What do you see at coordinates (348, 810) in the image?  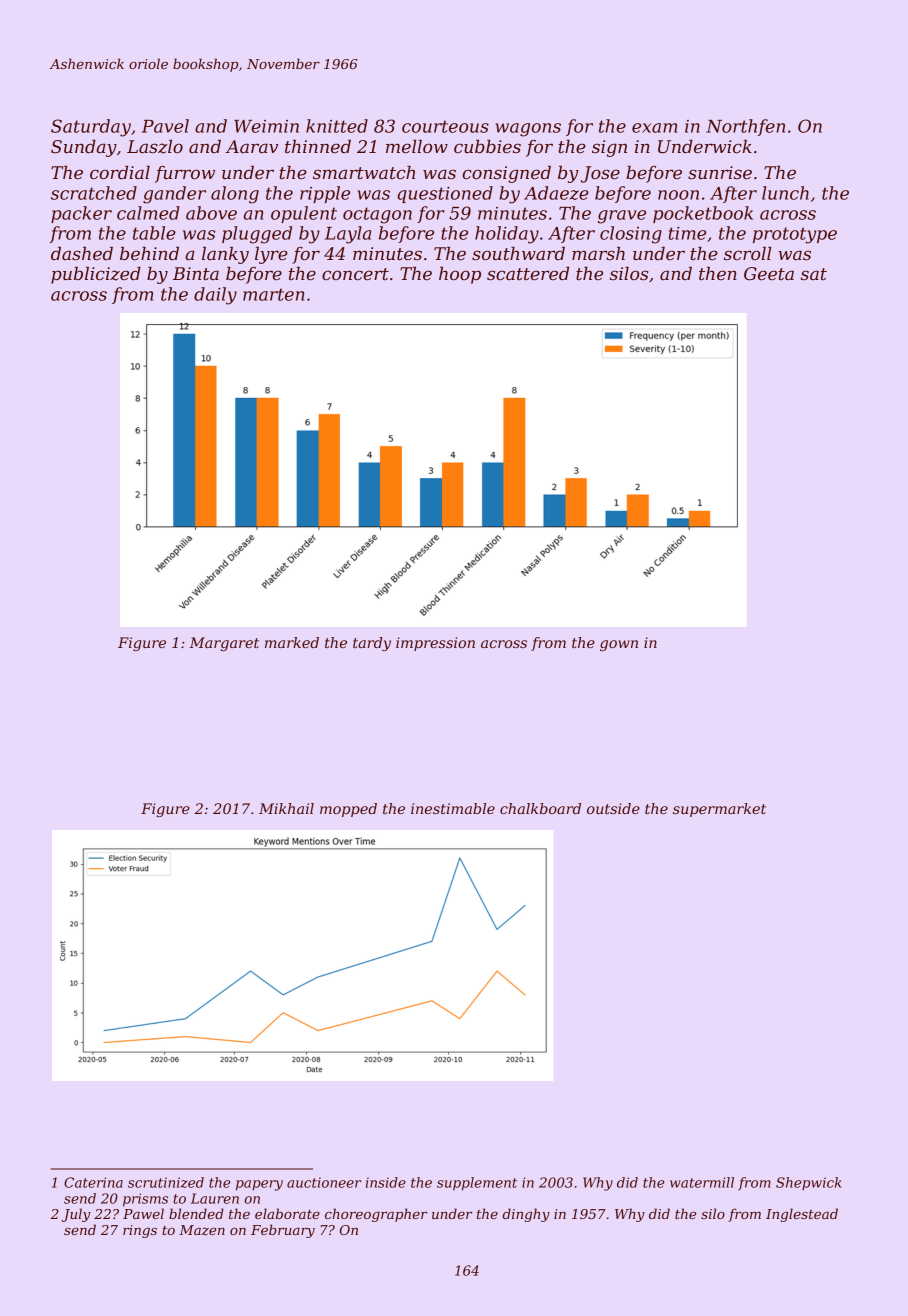 I see `mopped` at bounding box center [348, 810].
